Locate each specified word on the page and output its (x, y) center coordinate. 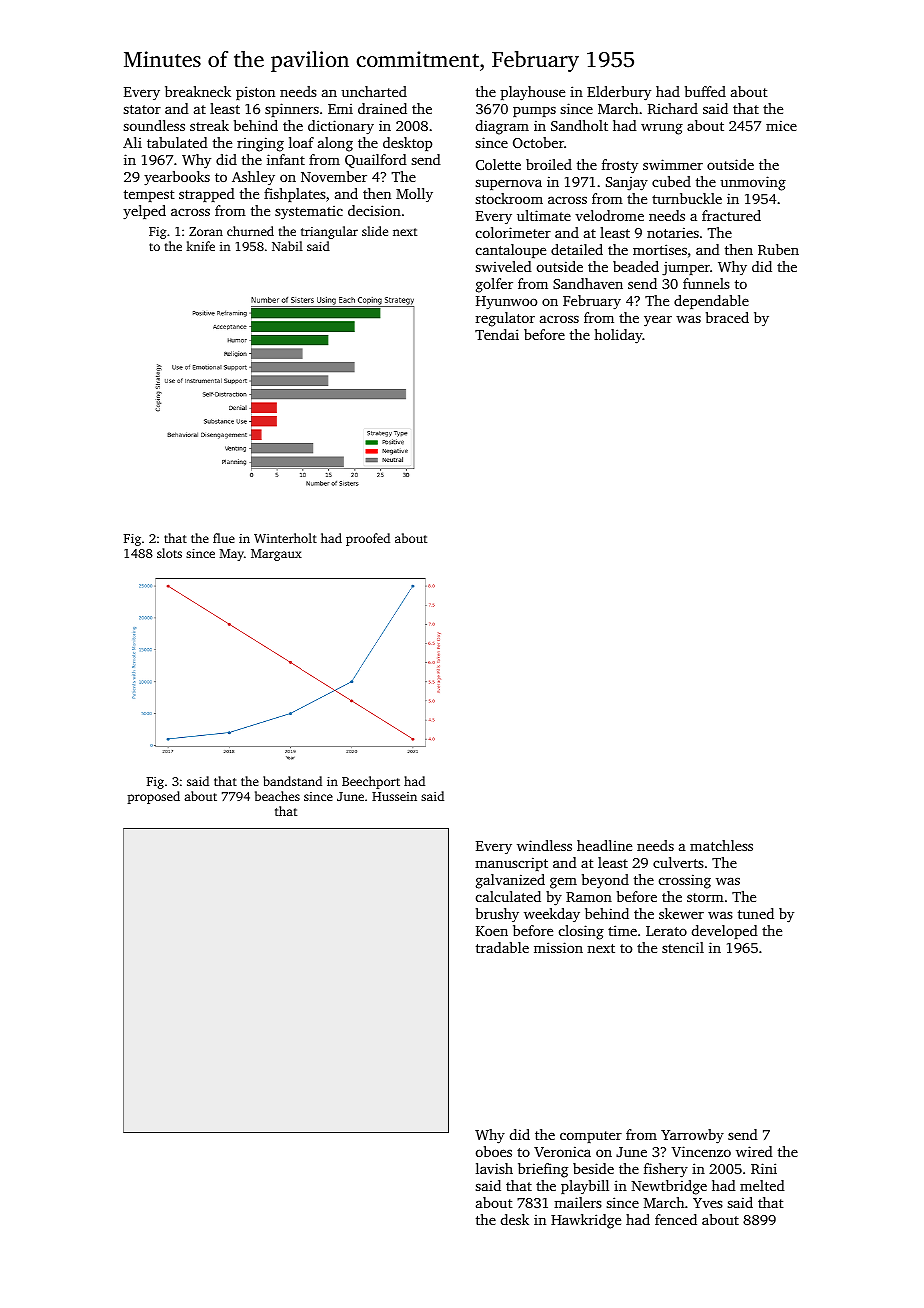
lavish (494, 1168)
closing (581, 932)
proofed (368, 539)
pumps (534, 111)
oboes (494, 1151)
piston (255, 93)
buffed (705, 91)
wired (754, 1151)
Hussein (394, 796)
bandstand (292, 781)
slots (169, 553)
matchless (721, 845)
